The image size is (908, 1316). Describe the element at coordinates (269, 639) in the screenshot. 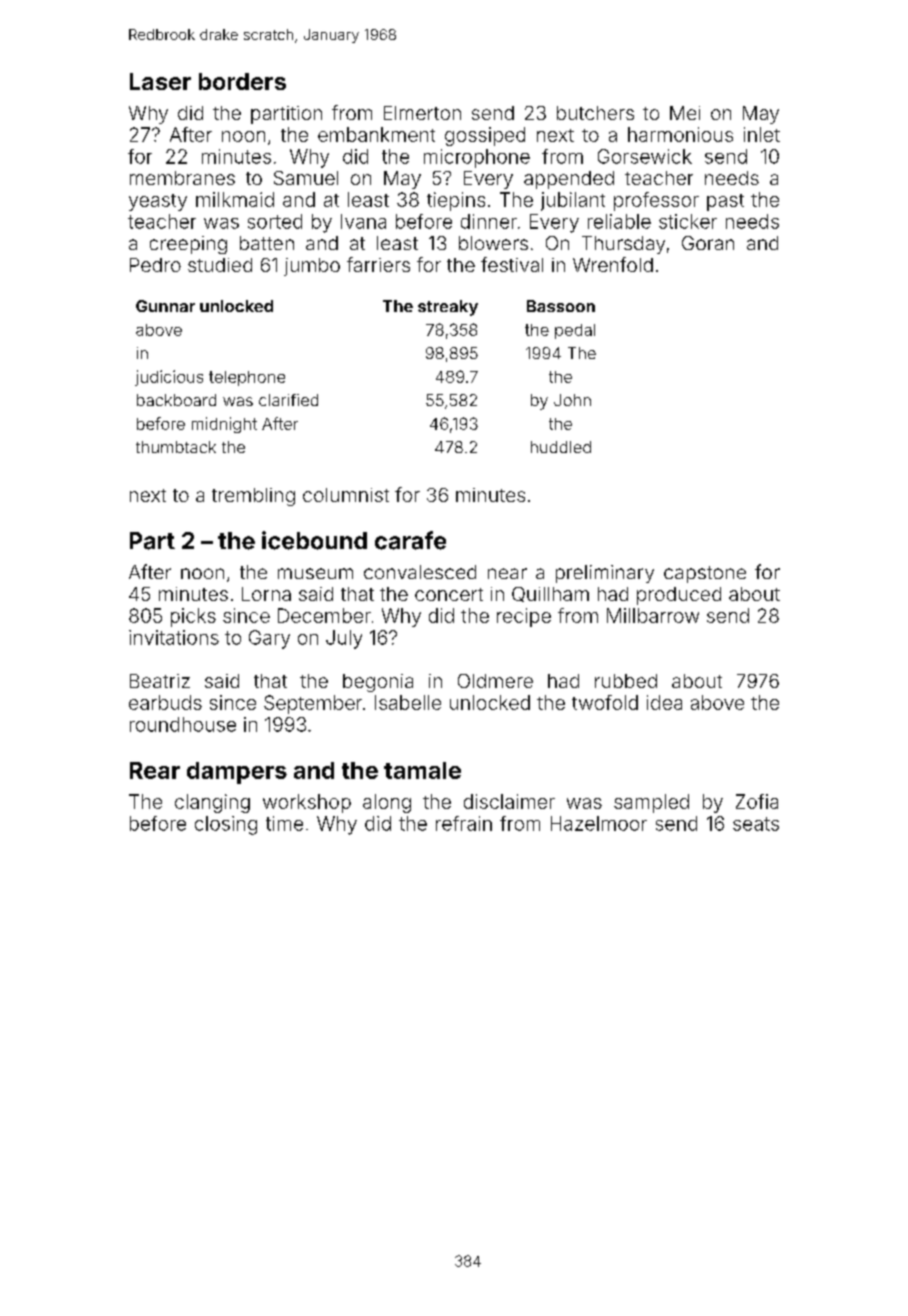

I see `Gary` at that location.
